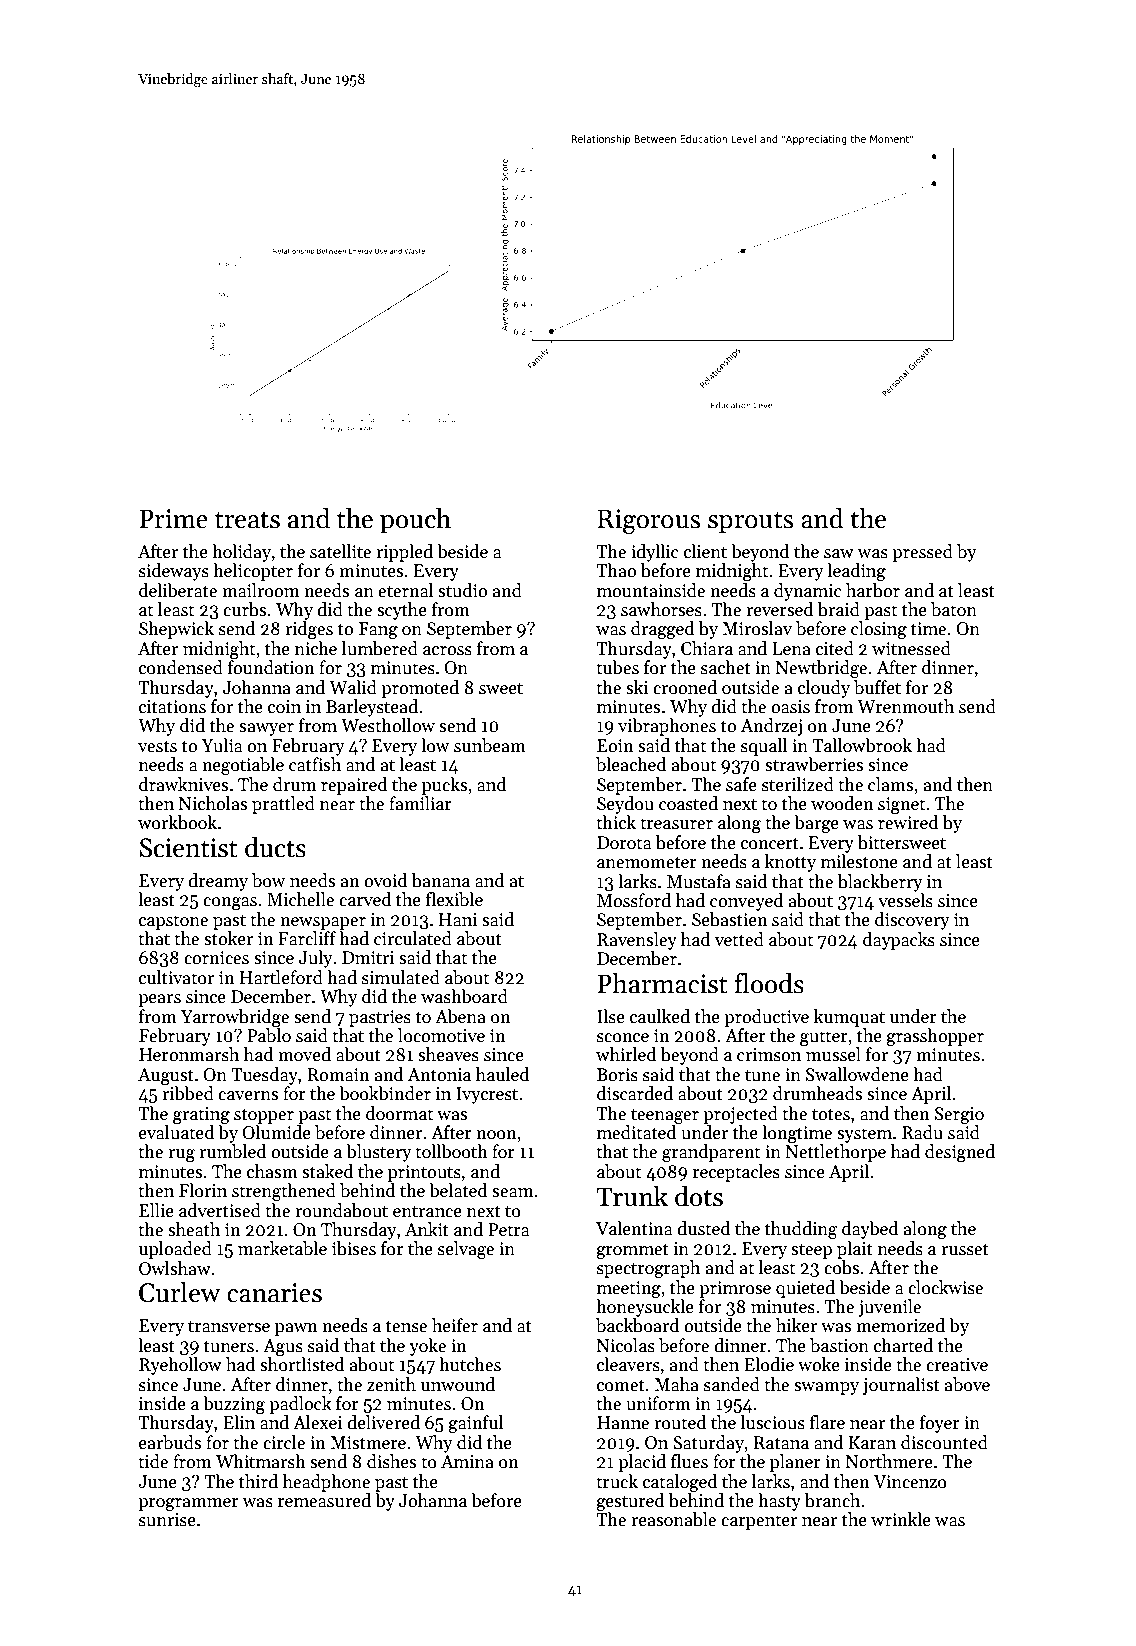  Describe the element at coordinates (849, 1018) in the image. I see `kumquat` at that location.
